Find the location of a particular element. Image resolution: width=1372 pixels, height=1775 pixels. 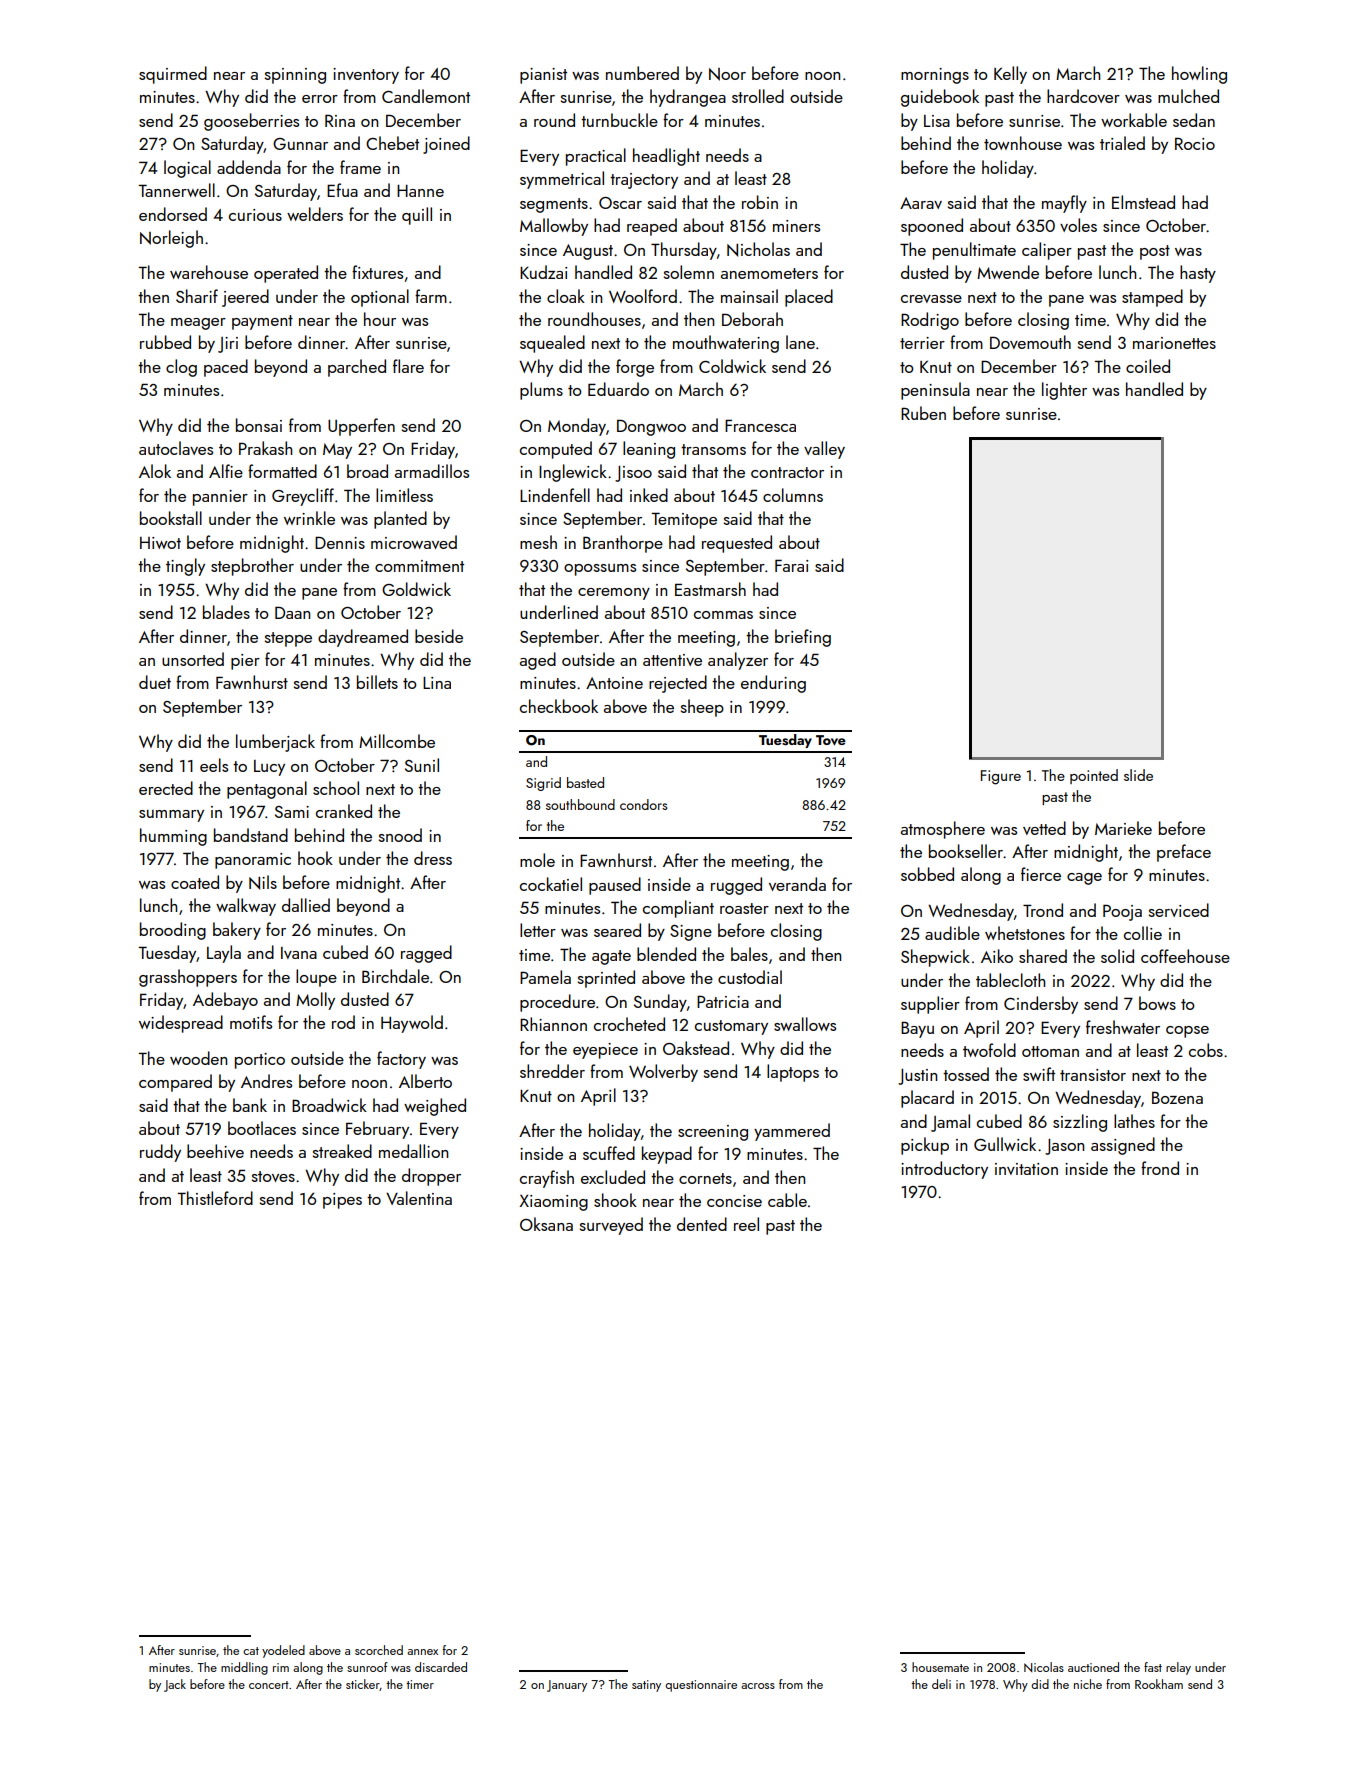

spinning is located at coordinates (295, 76).
